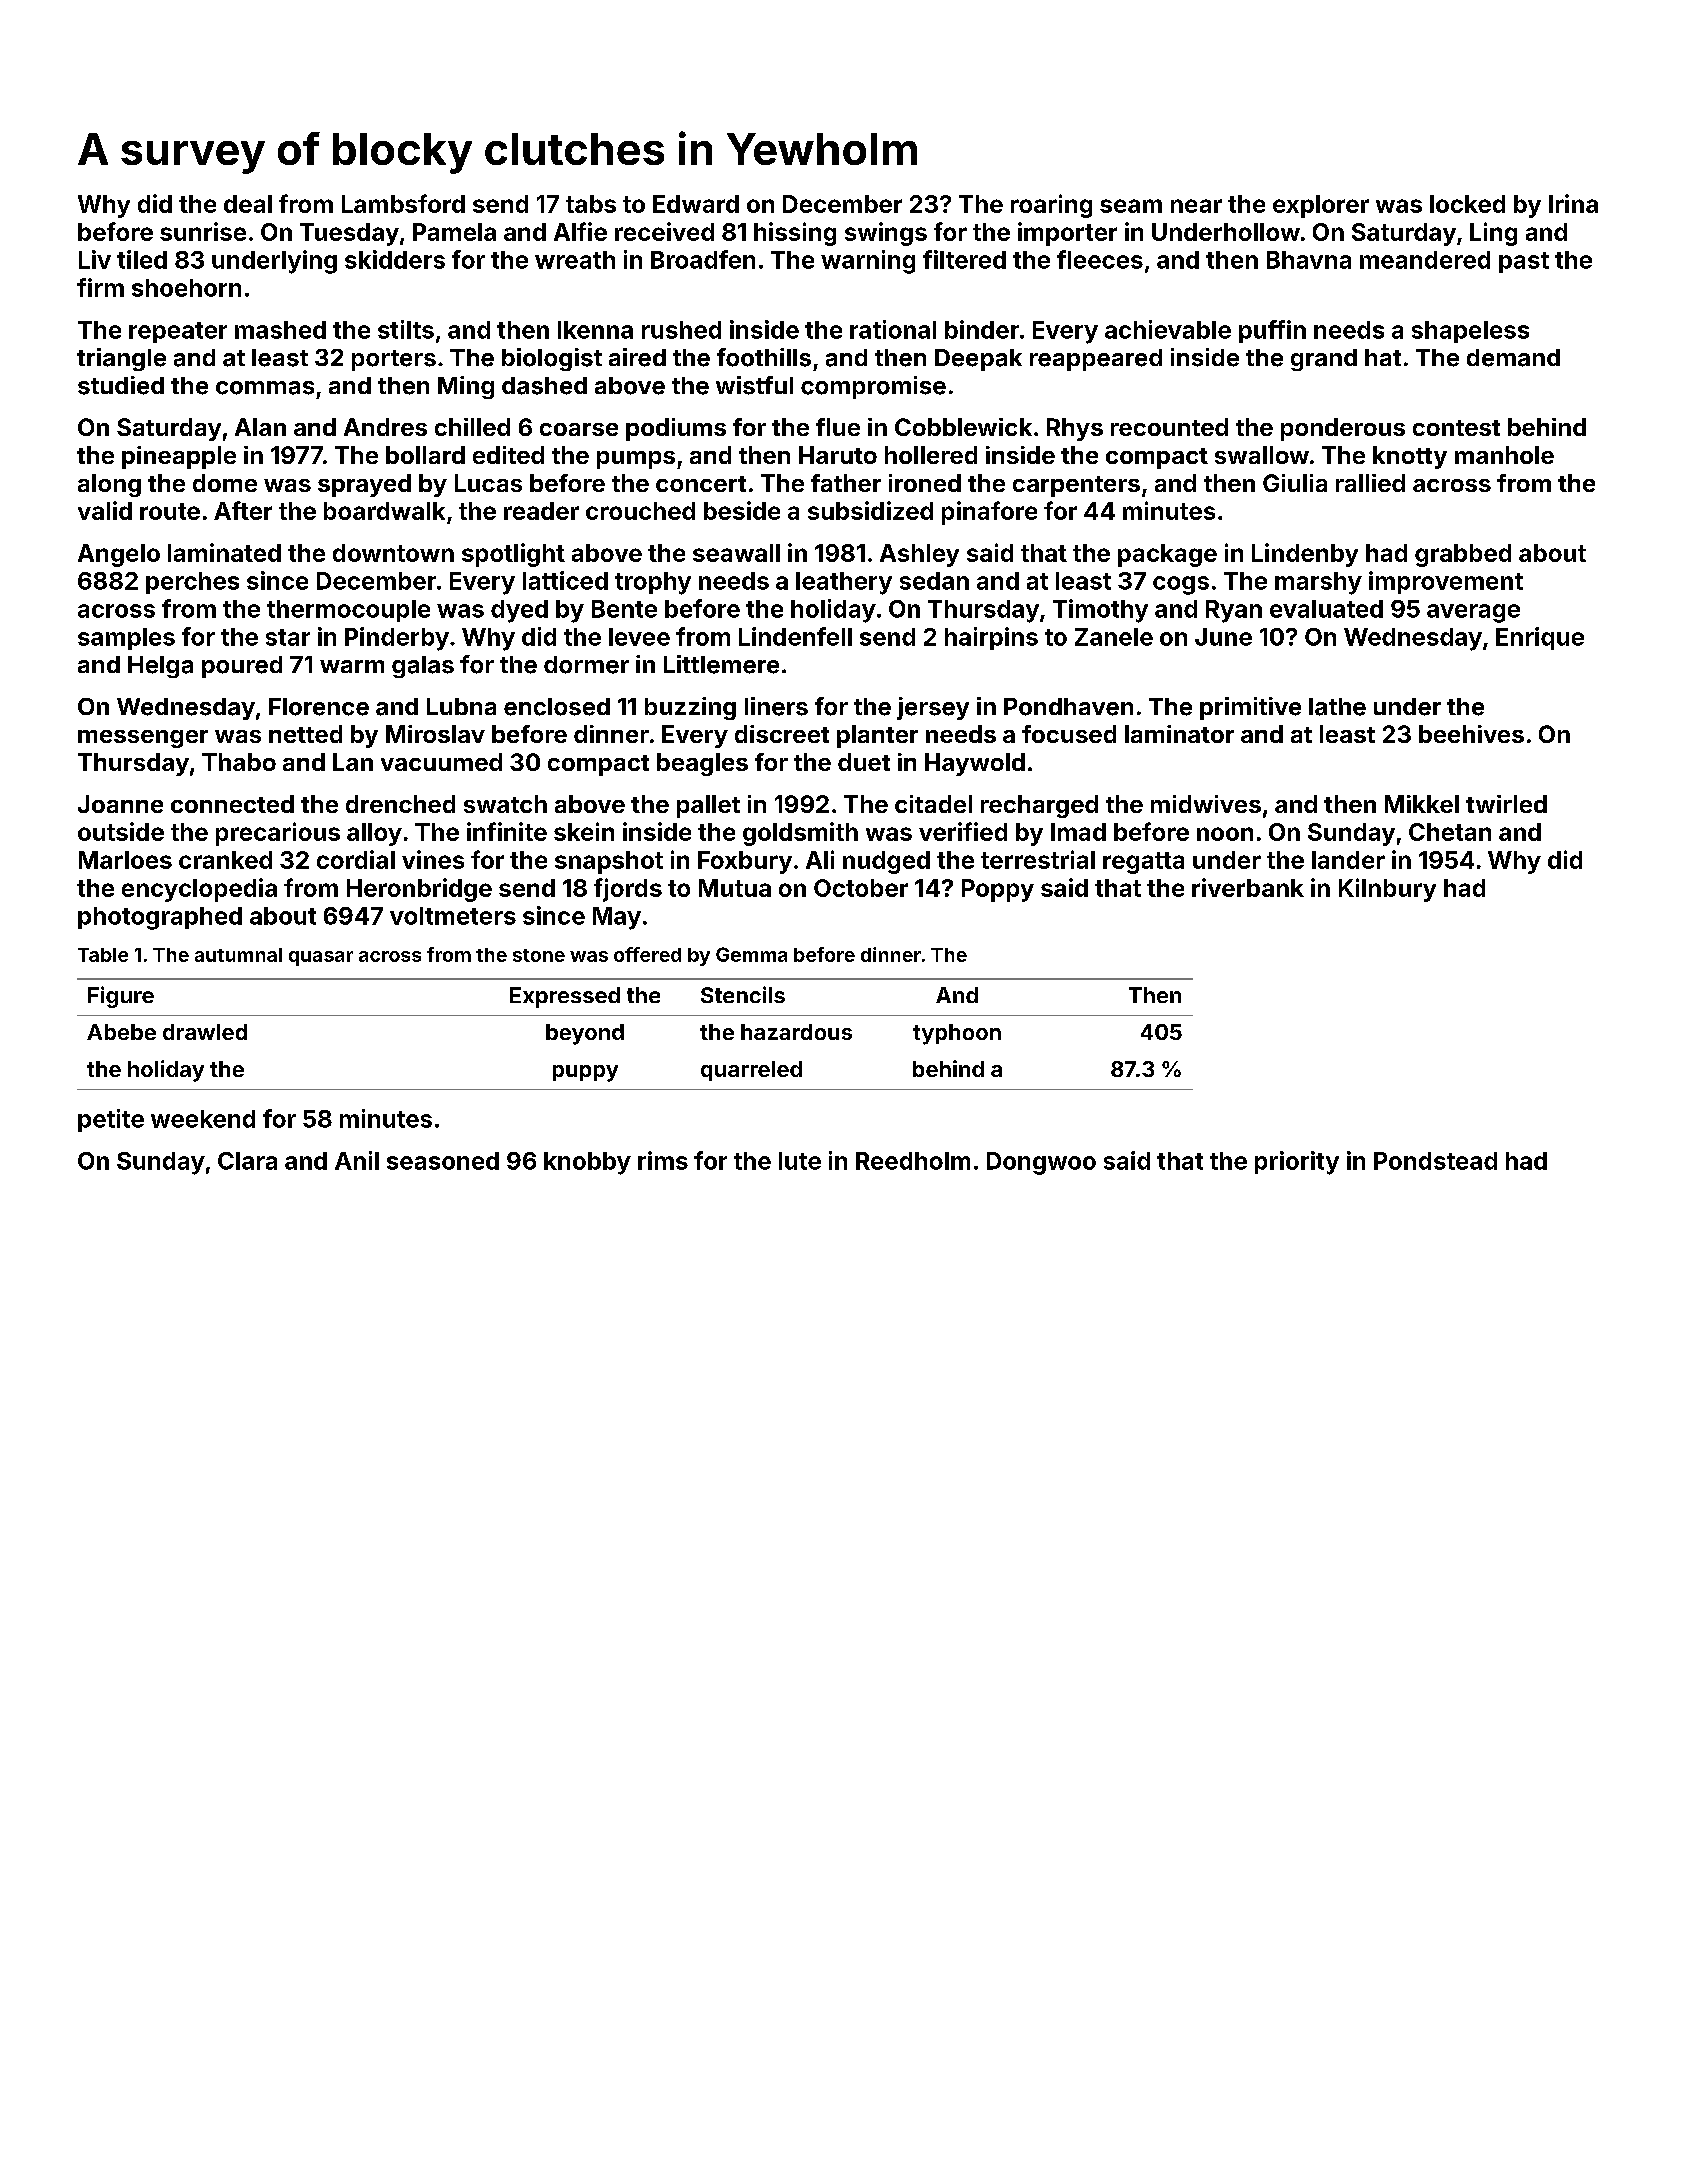 This page has width=1683, height=2178. What do you see at coordinates (864, 762) in the page?
I see `duet` at bounding box center [864, 762].
